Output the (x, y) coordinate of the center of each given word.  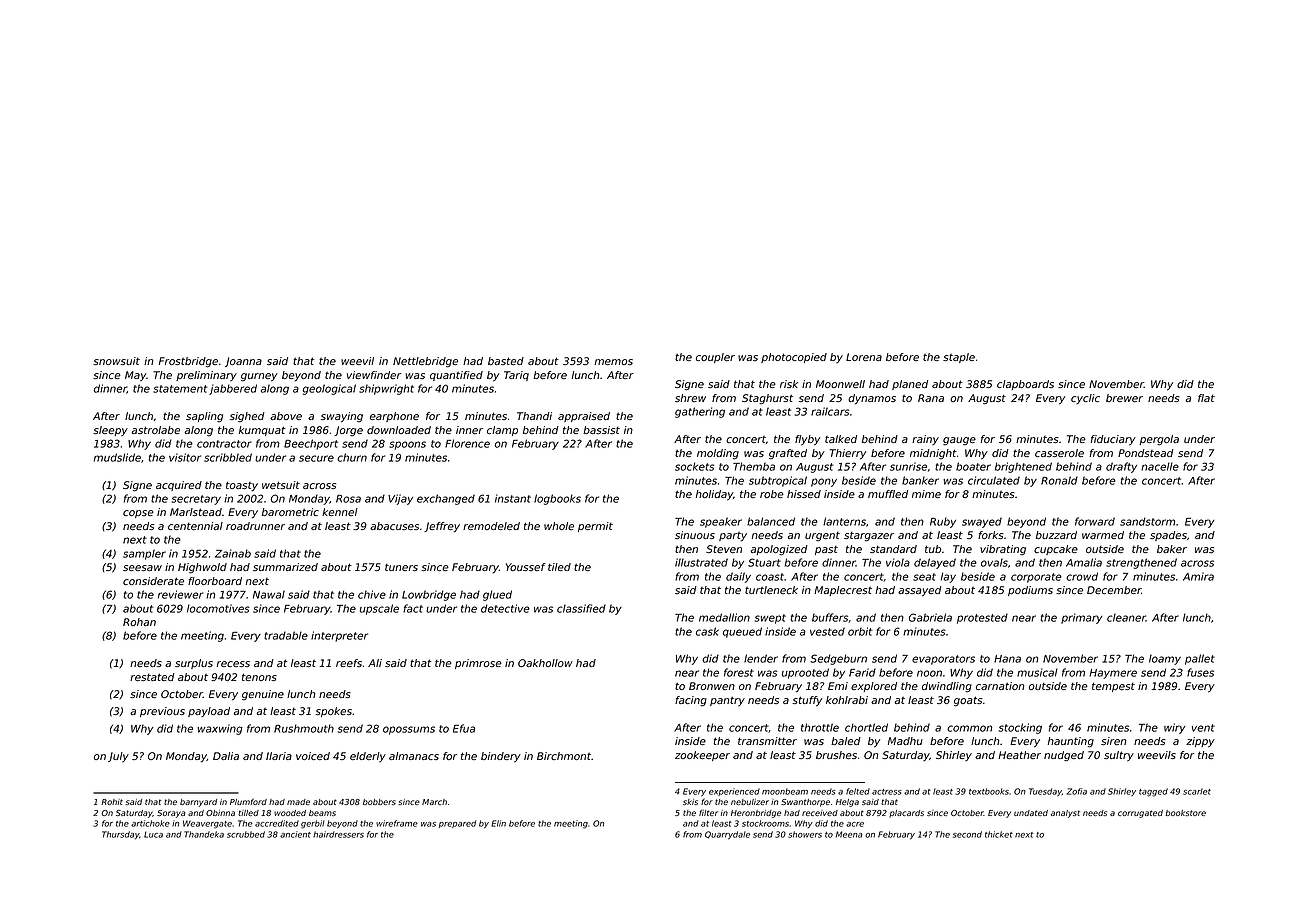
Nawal (269, 594)
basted (506, 361)
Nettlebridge (425, 362)
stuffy (807, 701)
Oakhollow (545, 663)
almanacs (414, 756)
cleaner (1126, 617)
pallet (1200, 659)
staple (959, 358)
